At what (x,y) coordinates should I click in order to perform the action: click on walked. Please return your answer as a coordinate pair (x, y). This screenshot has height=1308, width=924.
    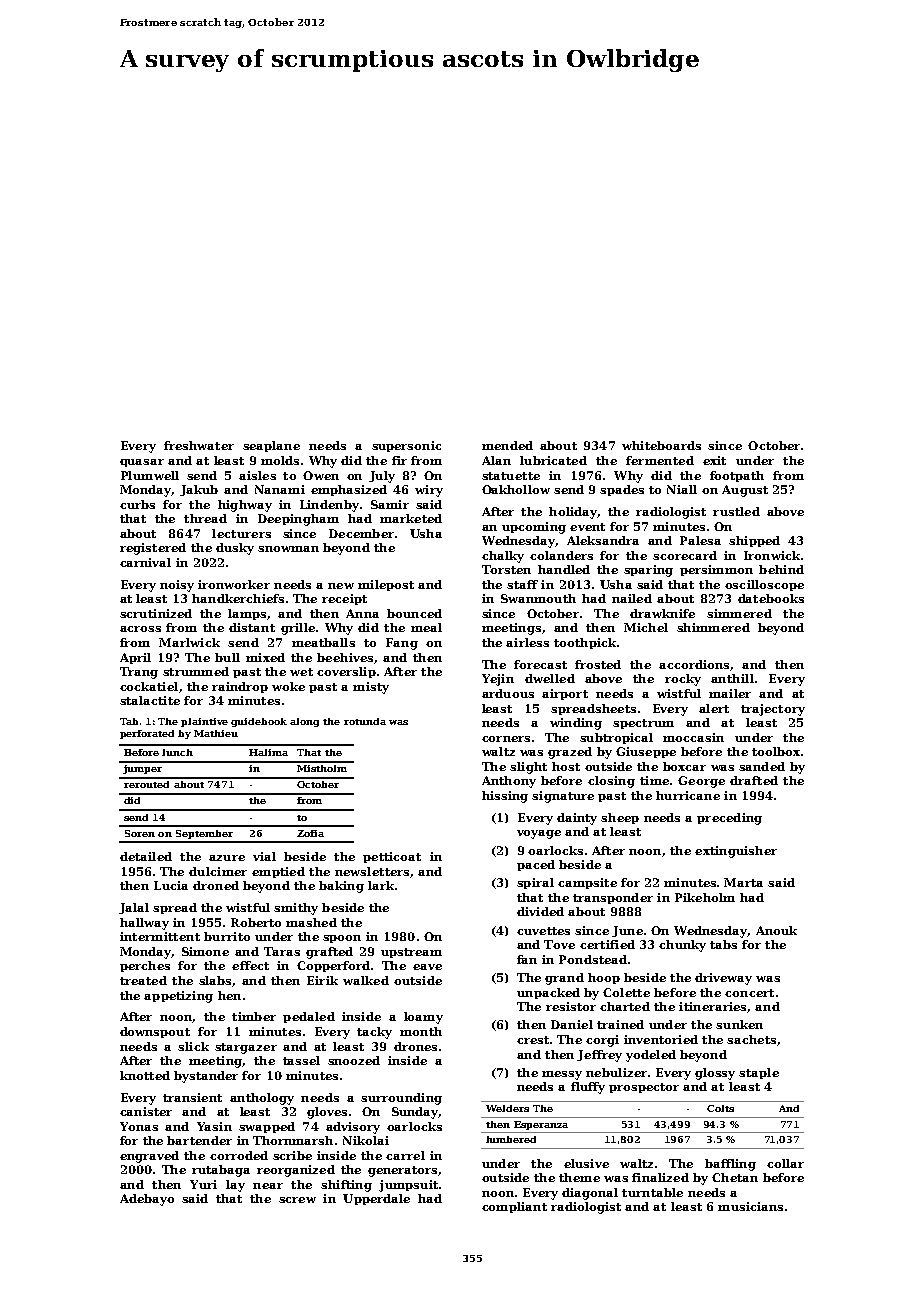
    Looking at the image, I should click on (366, 980).
